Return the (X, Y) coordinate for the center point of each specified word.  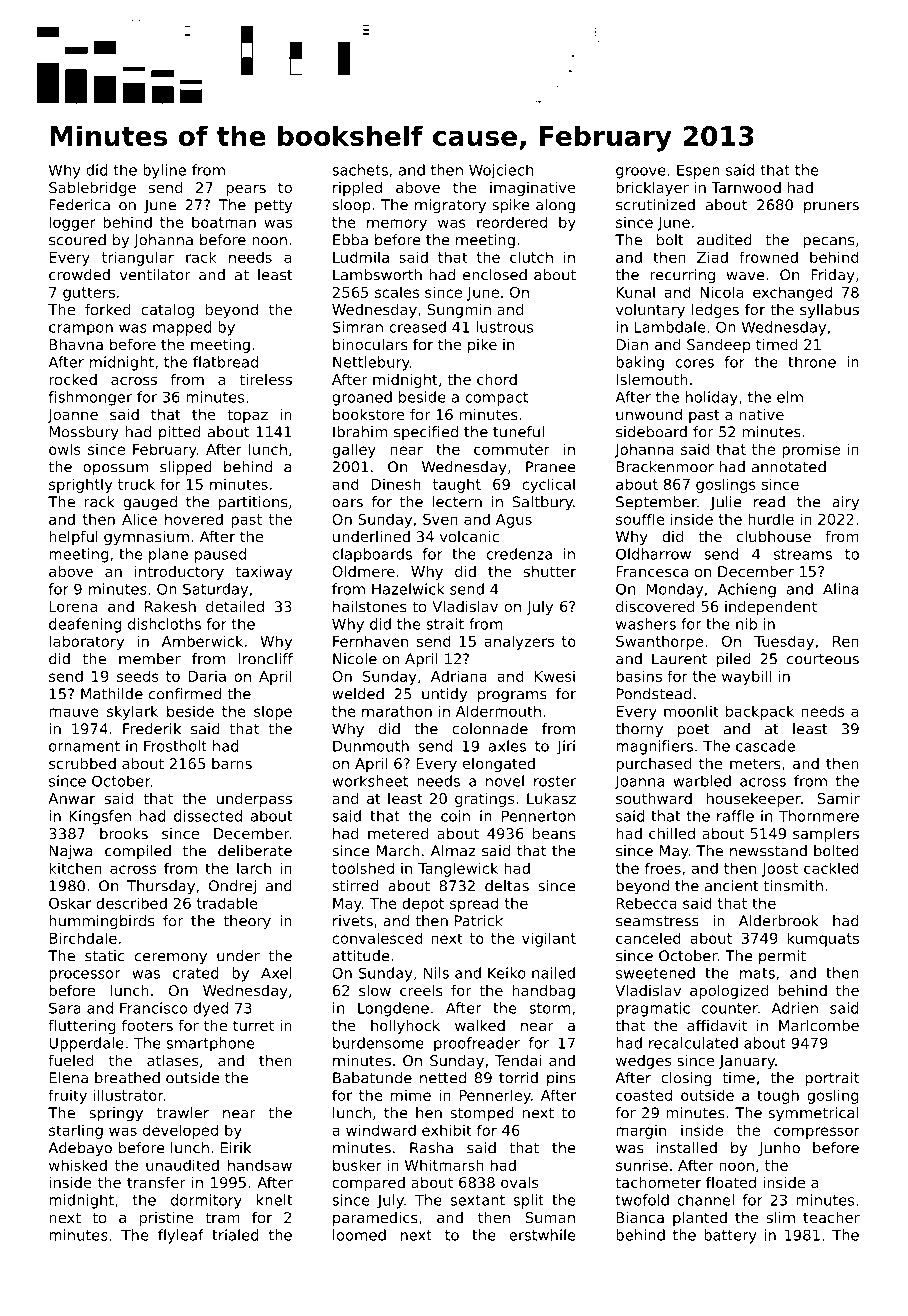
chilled (672, 833)
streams (803, 554)
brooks (124, 833)
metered (398, 833)
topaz (247, 416)
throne (812, 362)
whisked (78, 1165)
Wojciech (501, 171)
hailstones (370, 606)
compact (496, 399)
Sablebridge (92, 189)
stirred (355, 886)
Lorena (73, 606)
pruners (831, 208)
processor (84, 976)
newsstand (768, 851)
